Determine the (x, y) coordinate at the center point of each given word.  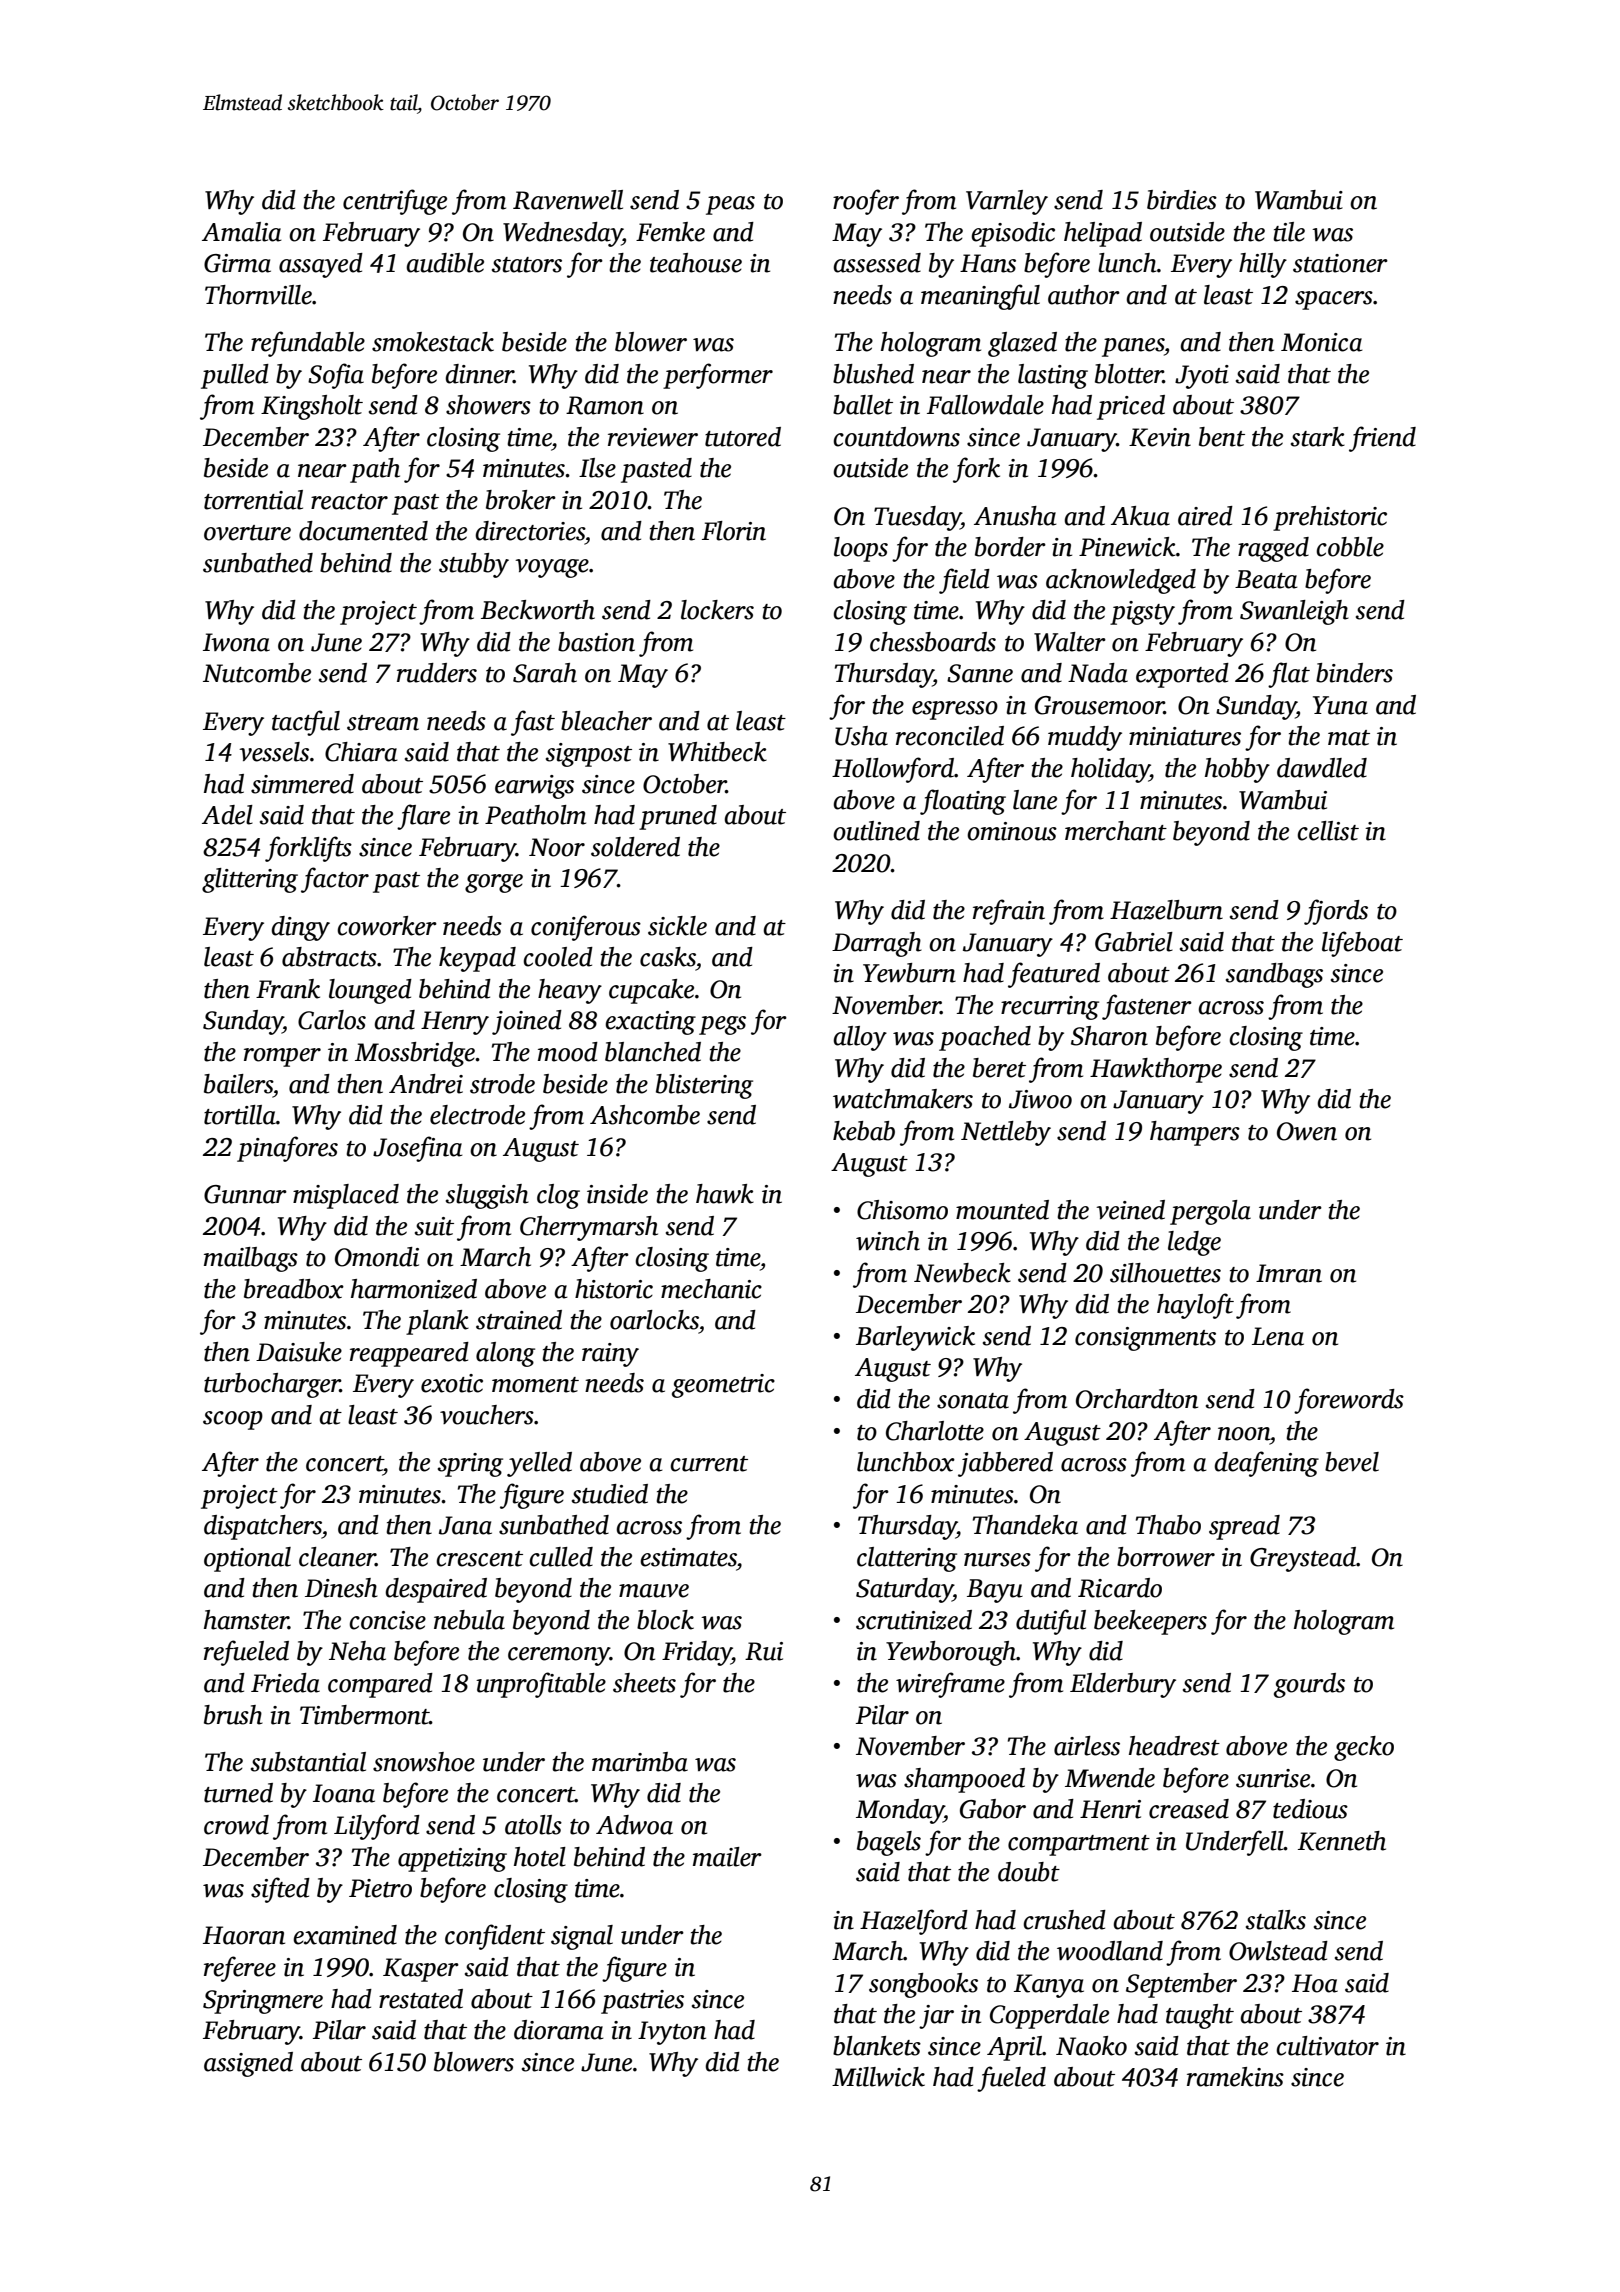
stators (527, 265)
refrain (1009, 912)
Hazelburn (1166, 910)
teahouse (696, 263)
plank (437, 1322)
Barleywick (915, 1338)
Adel (227, 815)
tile (1289, 232)
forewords (1349, 1401)
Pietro (380, 1888)
